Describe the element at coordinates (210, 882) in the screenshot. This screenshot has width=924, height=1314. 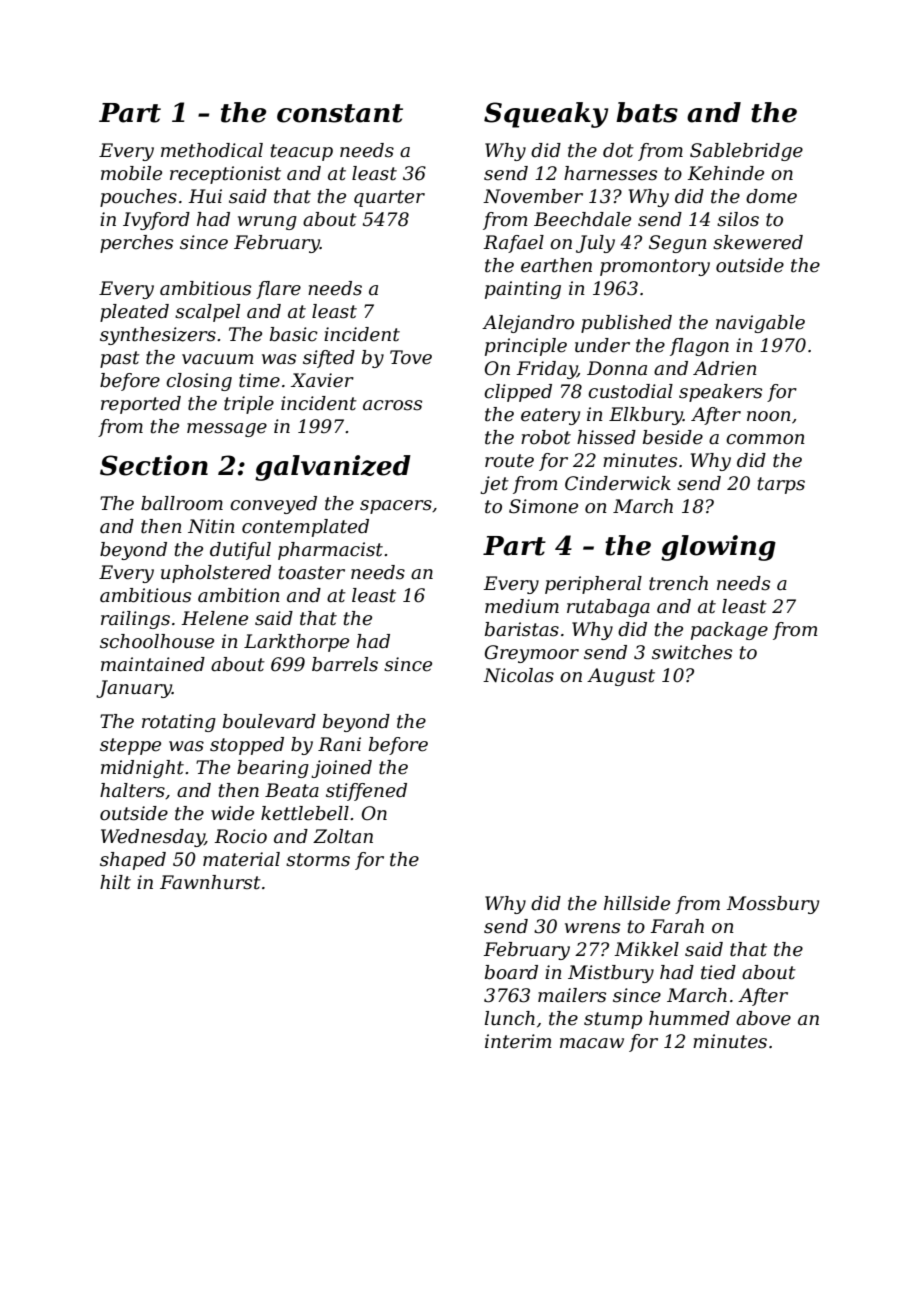
I see `Fawnhurst` at that location.
